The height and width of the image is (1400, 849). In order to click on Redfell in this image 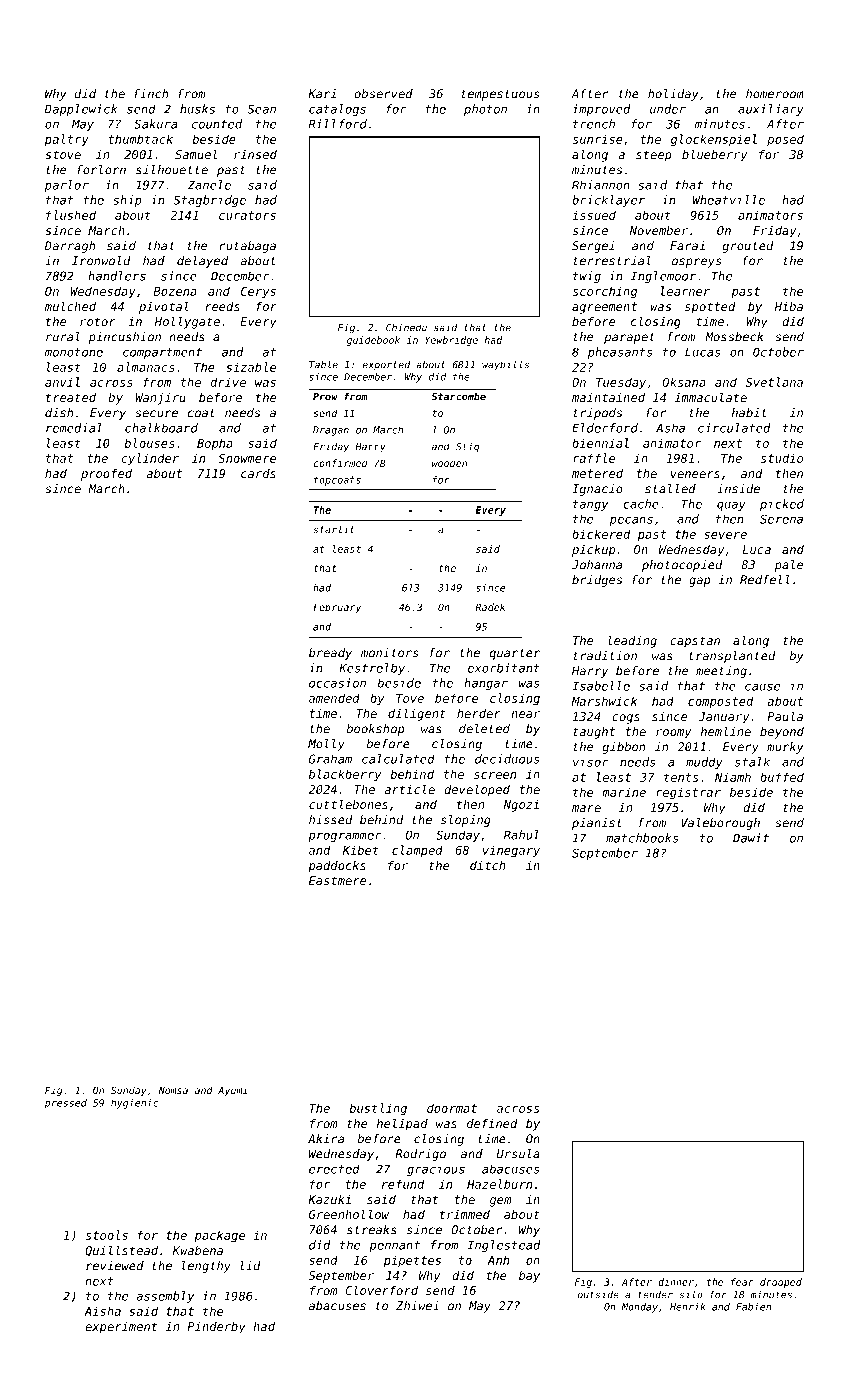, I will do `click(765, 580)`.
